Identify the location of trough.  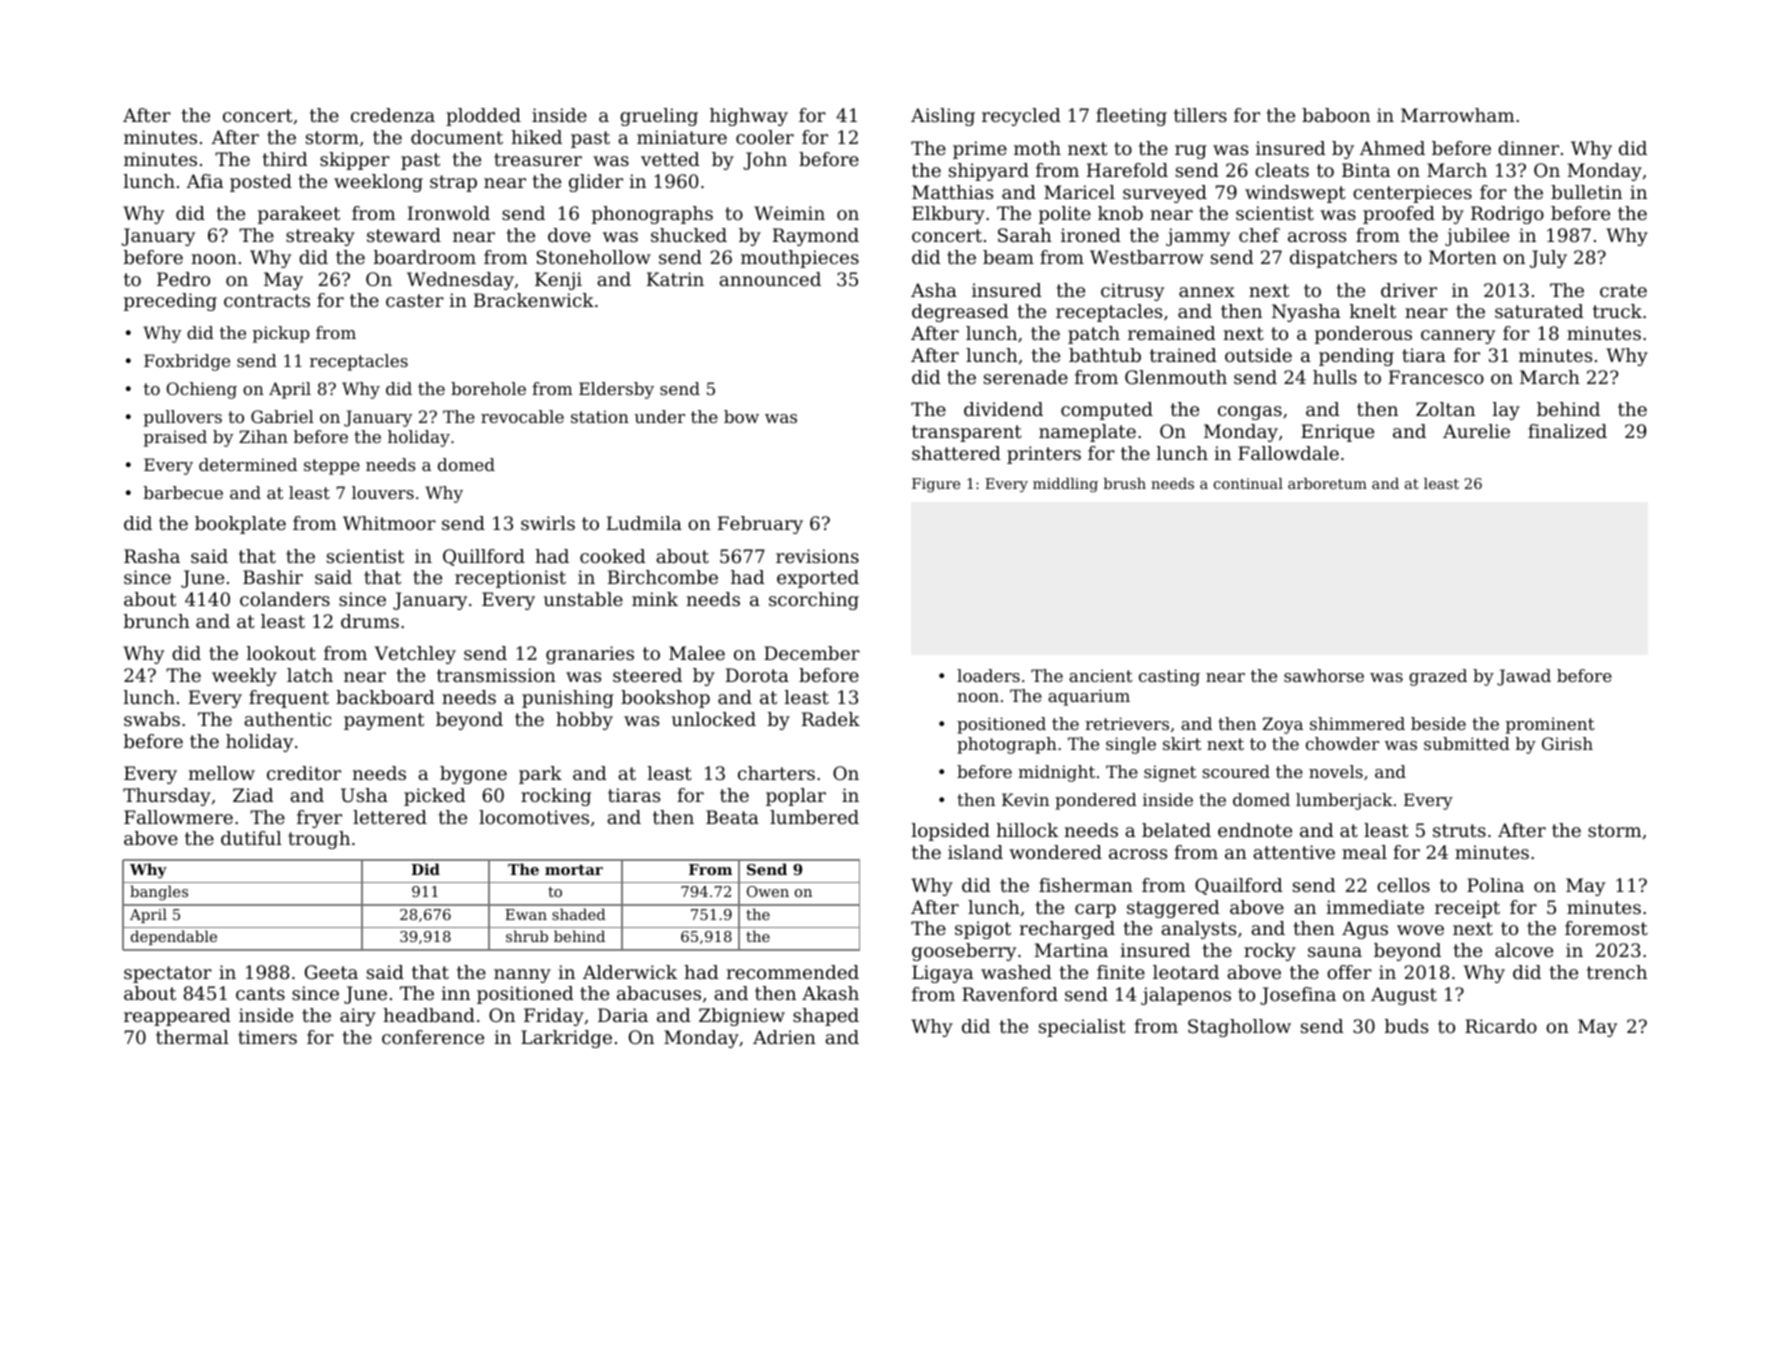
(319, 840).
